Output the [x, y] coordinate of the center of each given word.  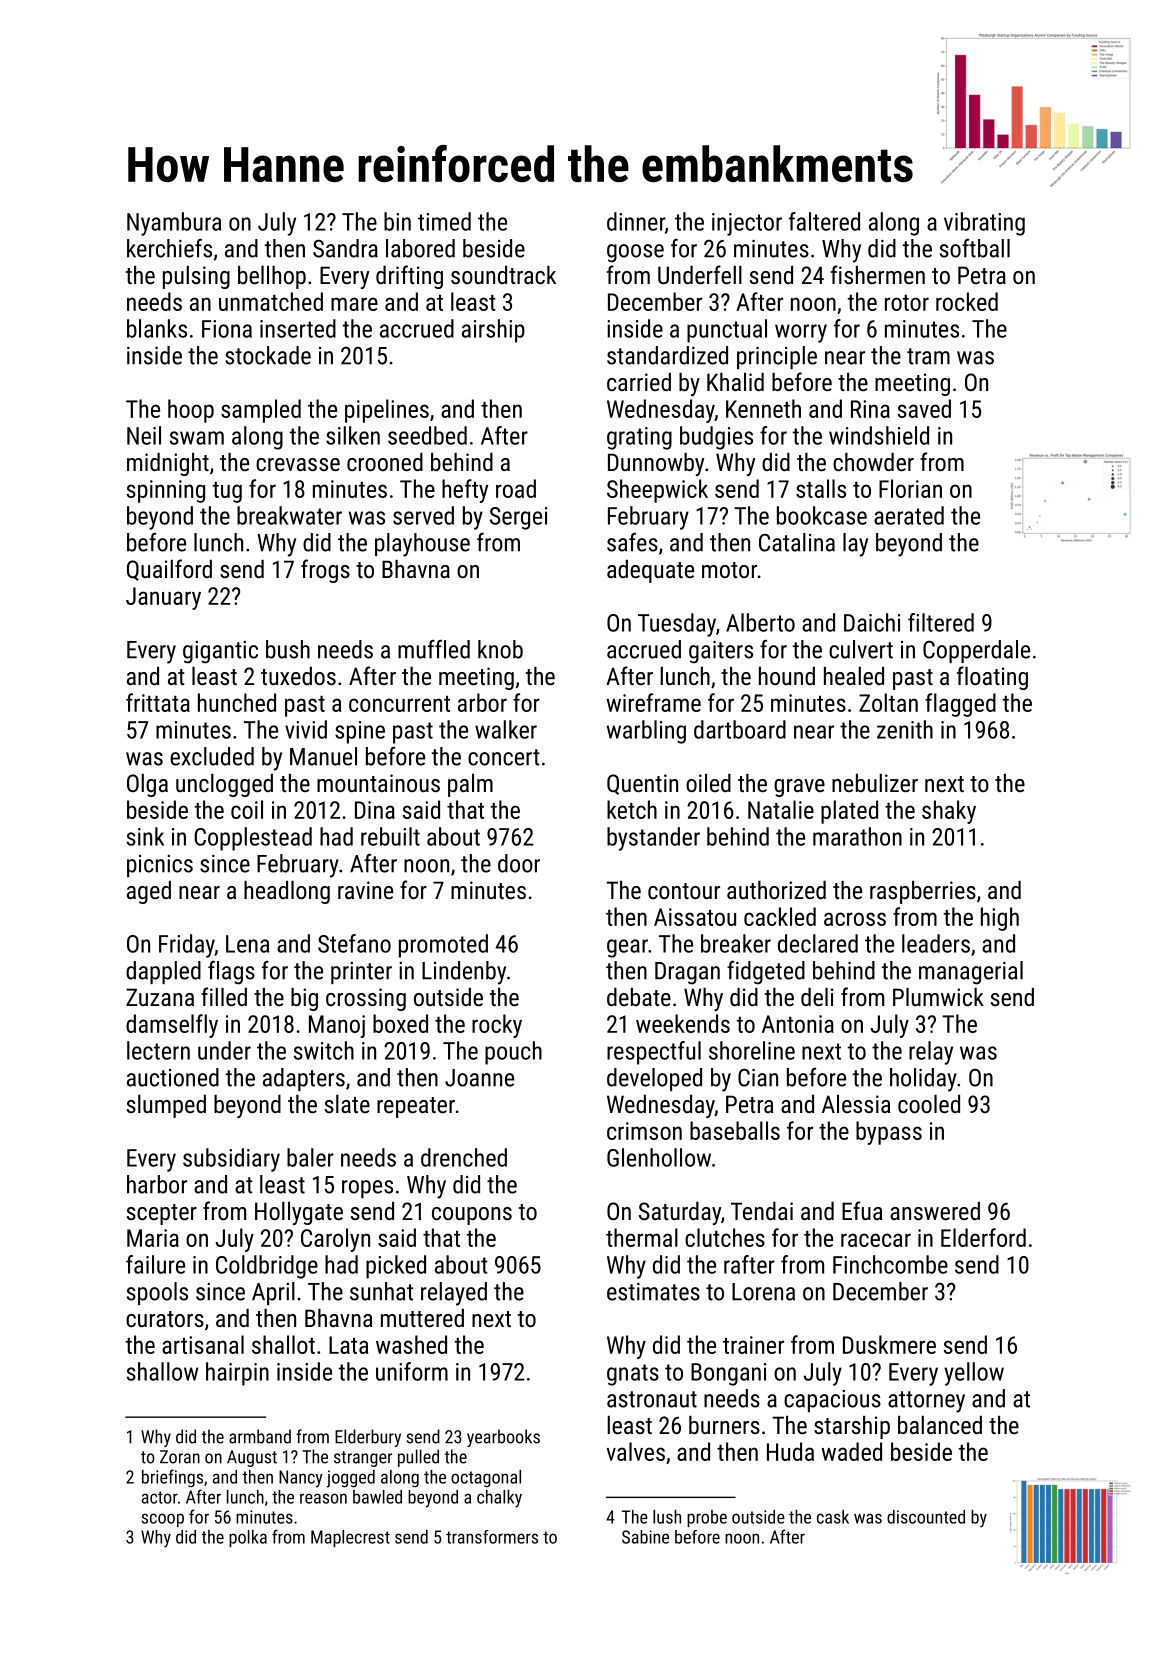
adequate [650, 571]
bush [288, 649]
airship [493, 331]
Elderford [983, 1237]
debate [639, 997]
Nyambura [174, 224]
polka [248, 1538]
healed [854, 676]
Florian [910, 488]
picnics [160, 866]
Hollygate [299, 1213]
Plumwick [938, 997]
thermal [642, 1237]
